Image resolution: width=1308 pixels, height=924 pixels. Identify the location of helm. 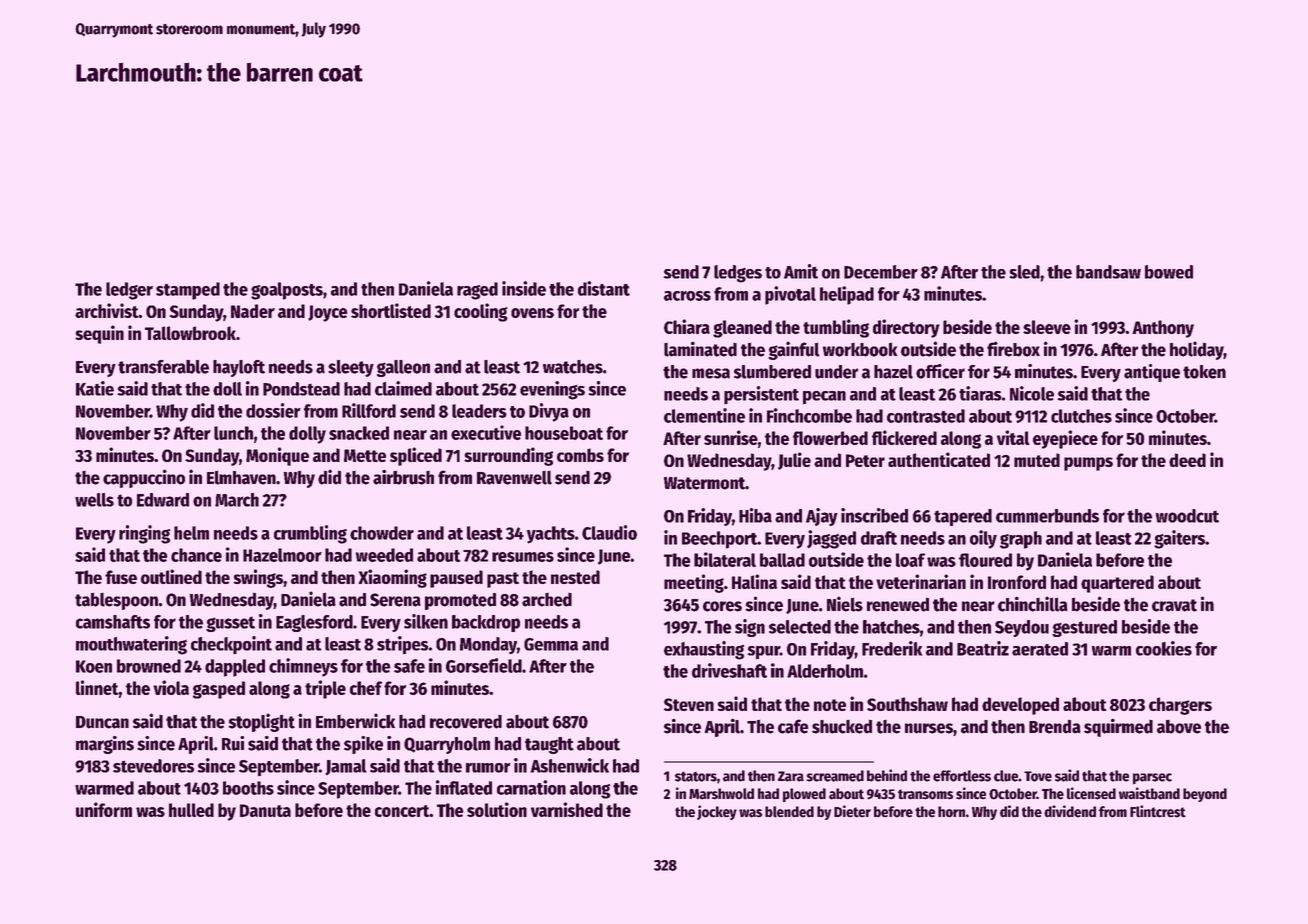
(191, 533).
